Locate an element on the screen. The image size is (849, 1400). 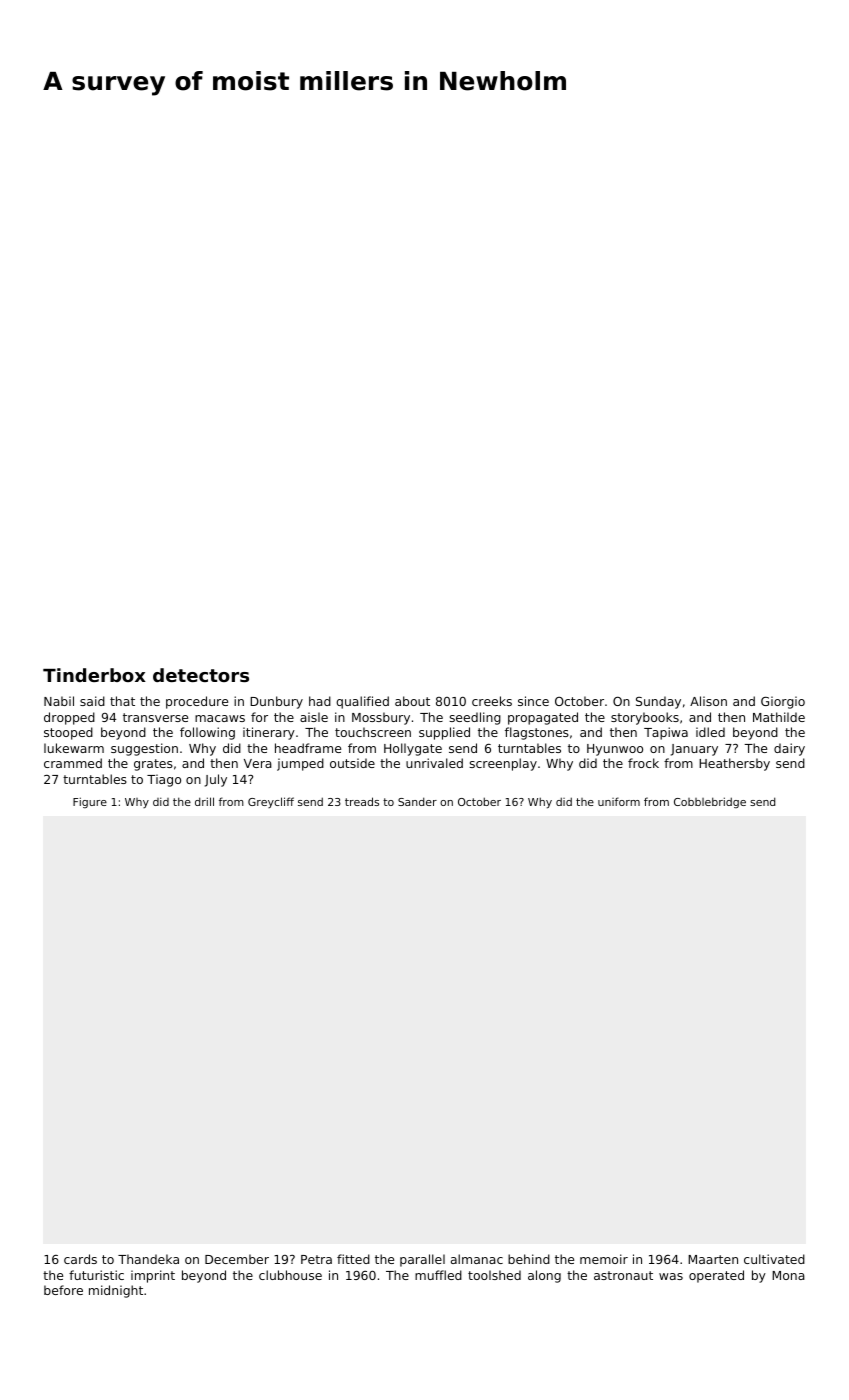
Cobblebridge is located at coordinates (710, 802).
